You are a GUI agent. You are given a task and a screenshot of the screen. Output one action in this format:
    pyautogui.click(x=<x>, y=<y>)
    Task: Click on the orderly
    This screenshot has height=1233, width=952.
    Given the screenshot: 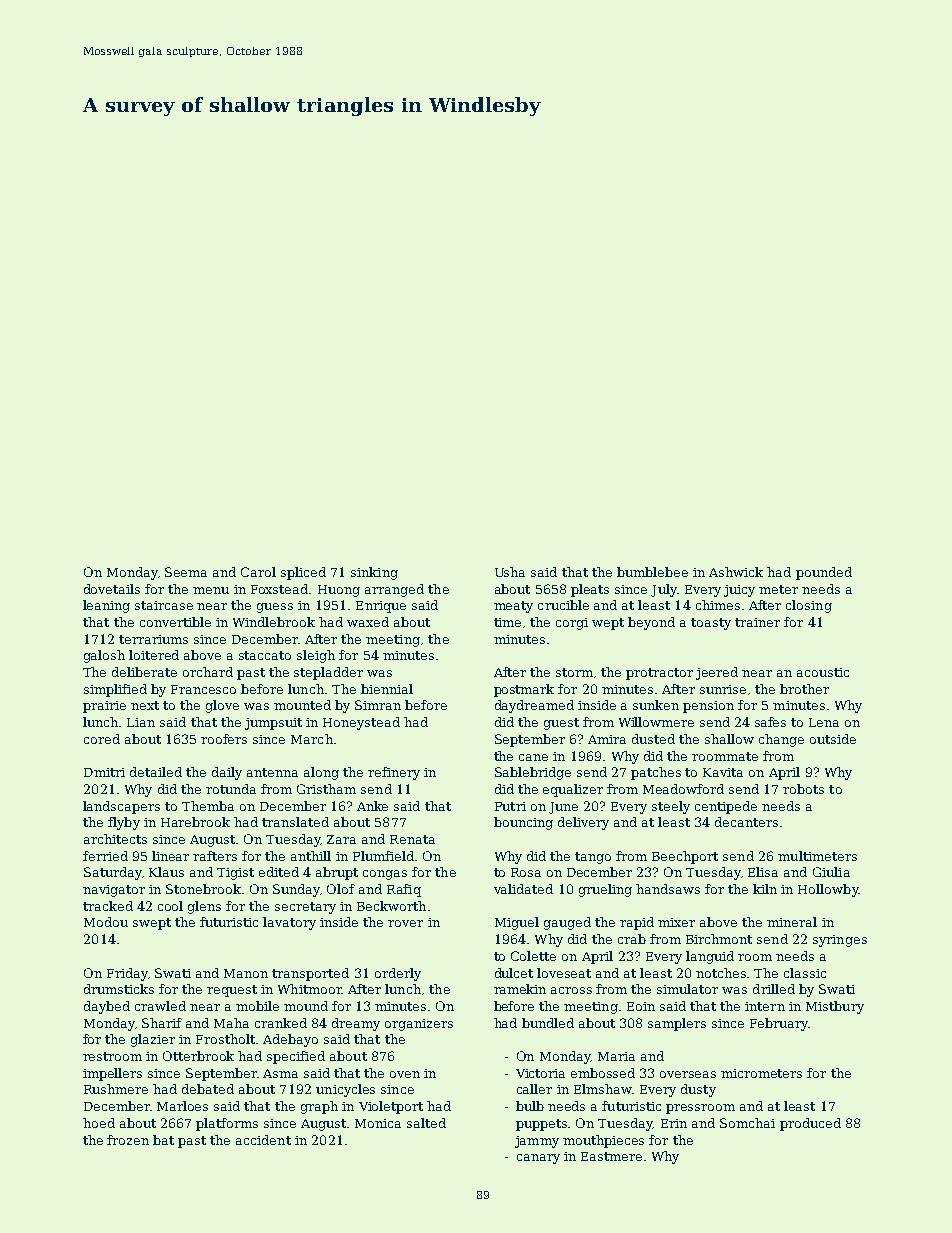 What is the action you would take?
    pyautogui.click(x=398, y=974)
